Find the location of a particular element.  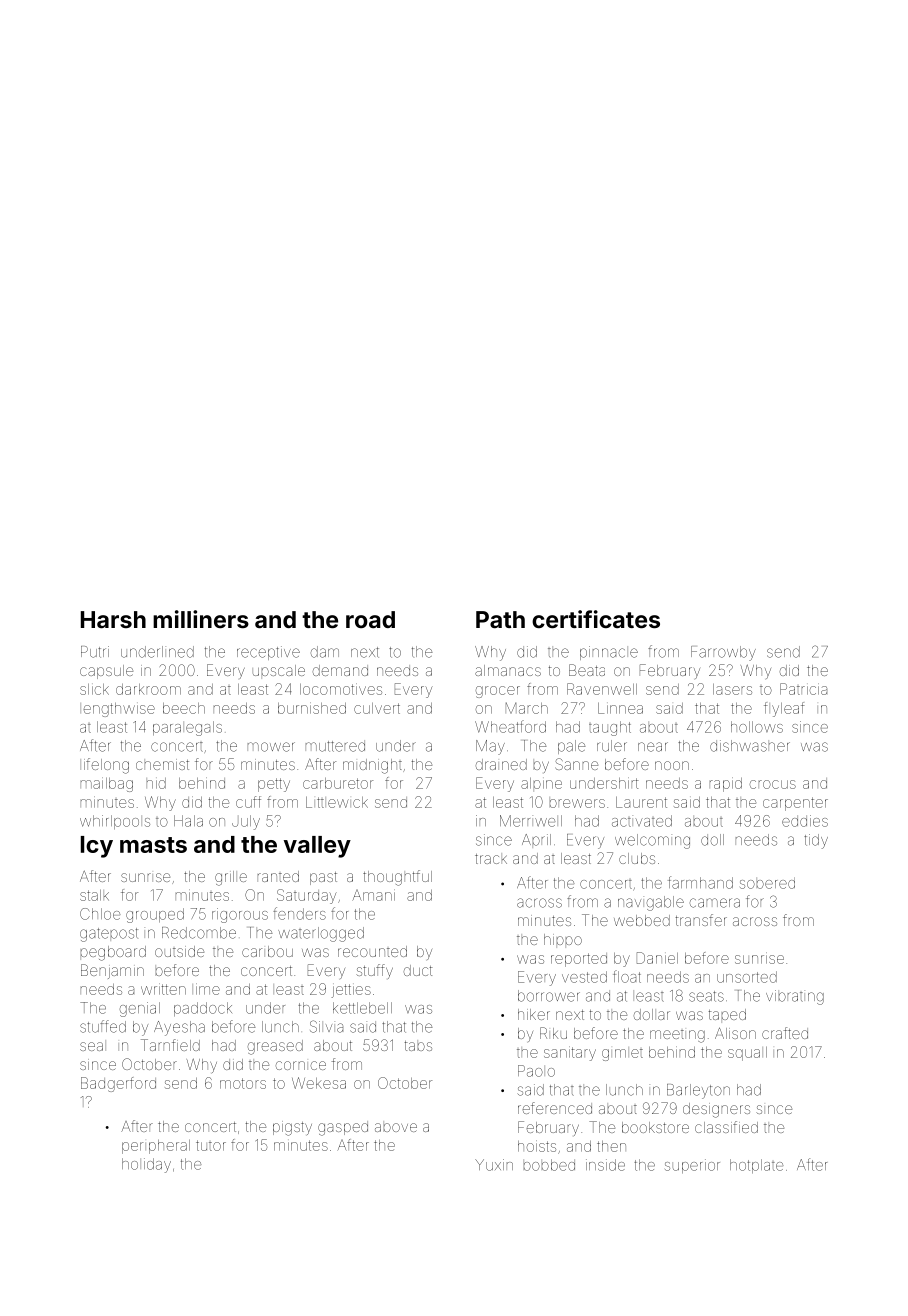

hotplate is located at coordinates (756, 1166).
